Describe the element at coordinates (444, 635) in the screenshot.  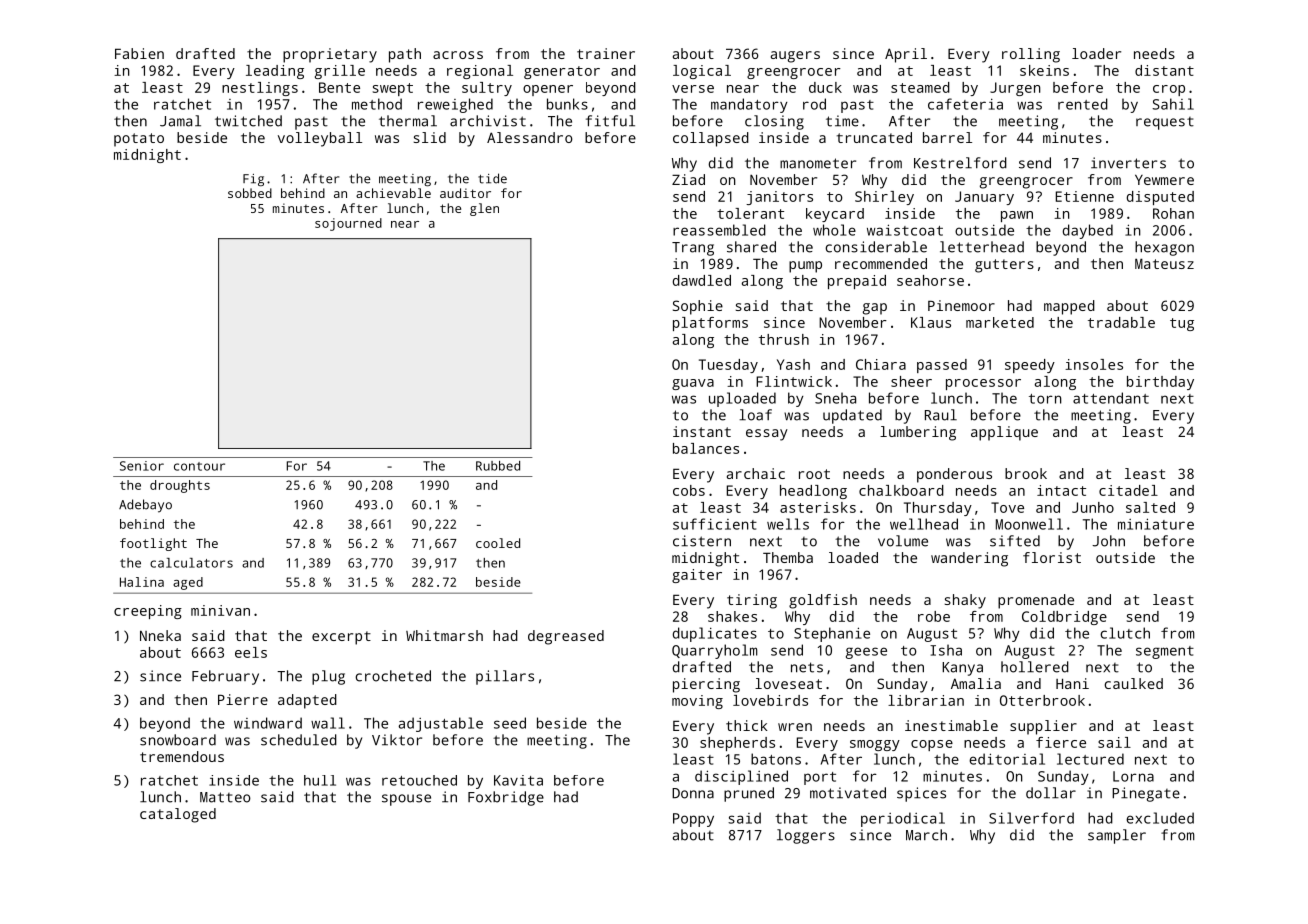
I see `Whitmarsh` at that location.
